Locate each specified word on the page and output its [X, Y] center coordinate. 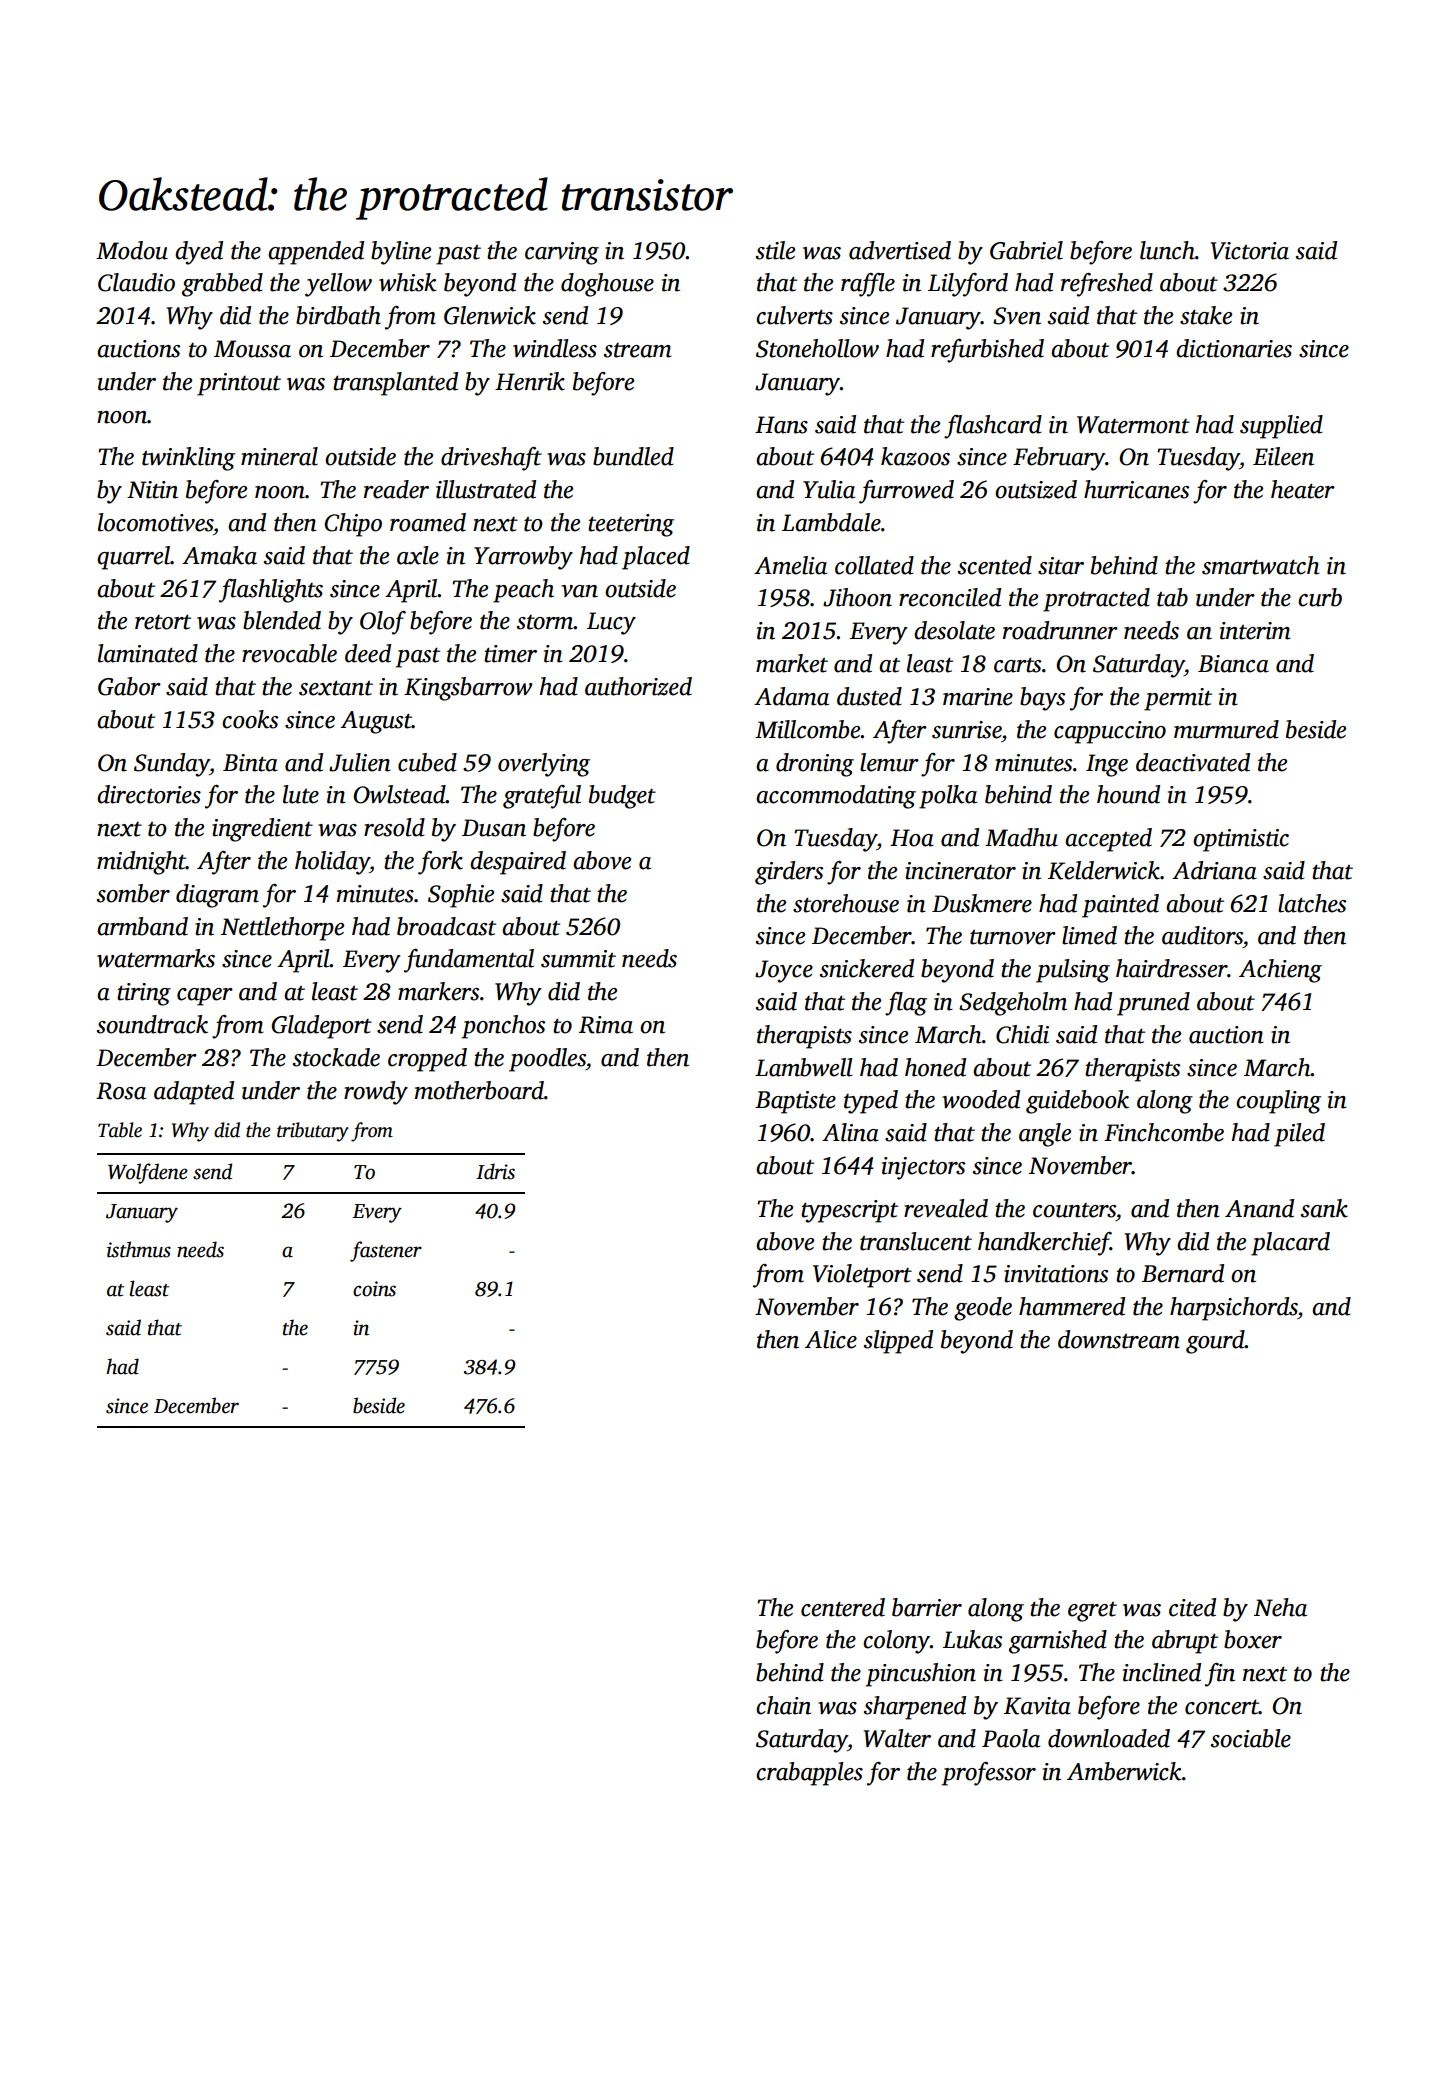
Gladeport [322, 1027]
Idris [495, 1171]
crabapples [809, 1774]
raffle [868, 285]
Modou [132, 250]
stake [1206, 315]
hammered [1072, 1306]
